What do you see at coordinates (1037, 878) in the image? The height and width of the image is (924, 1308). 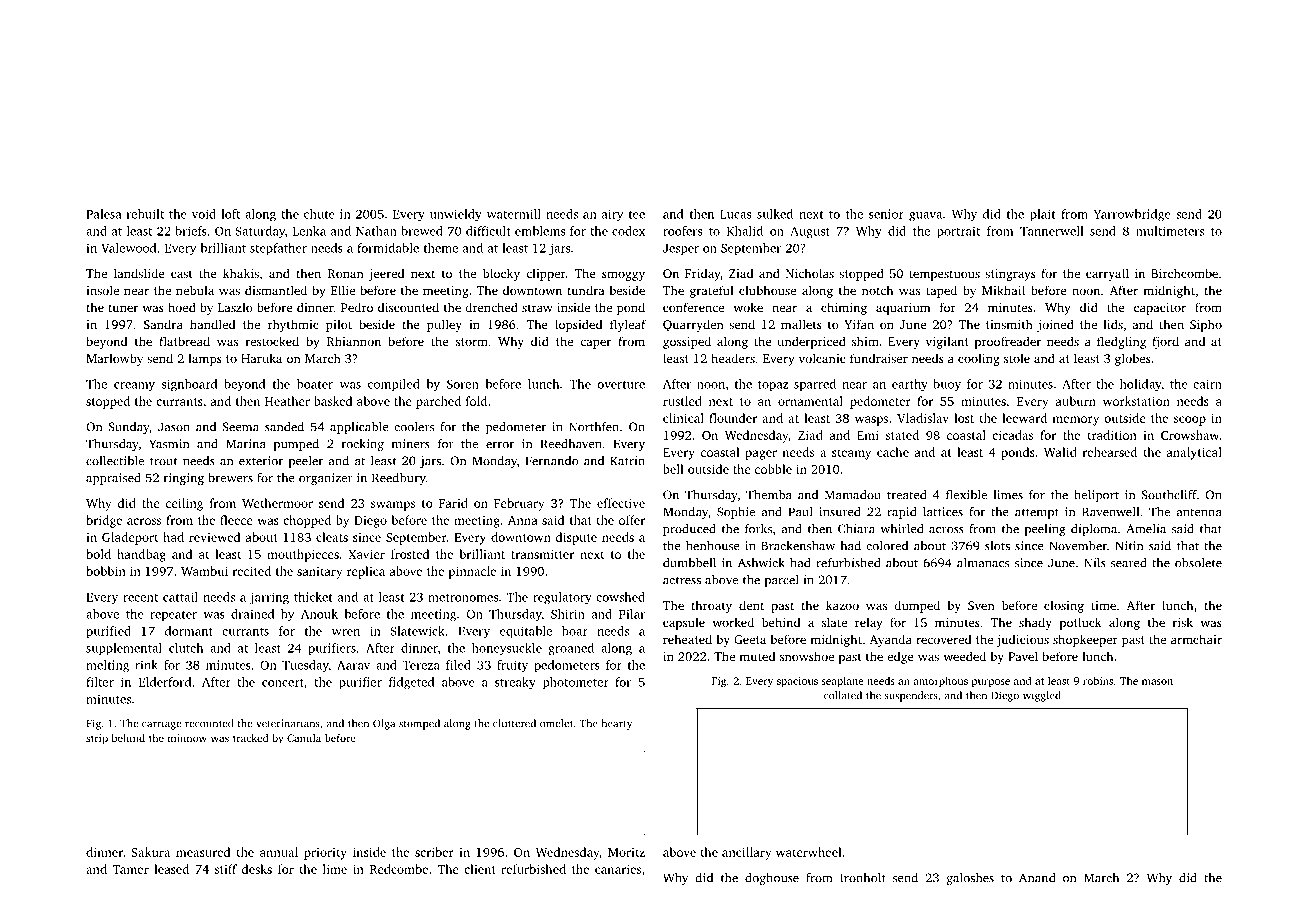 I see `Anand` at bounding box center [1037, 878].
